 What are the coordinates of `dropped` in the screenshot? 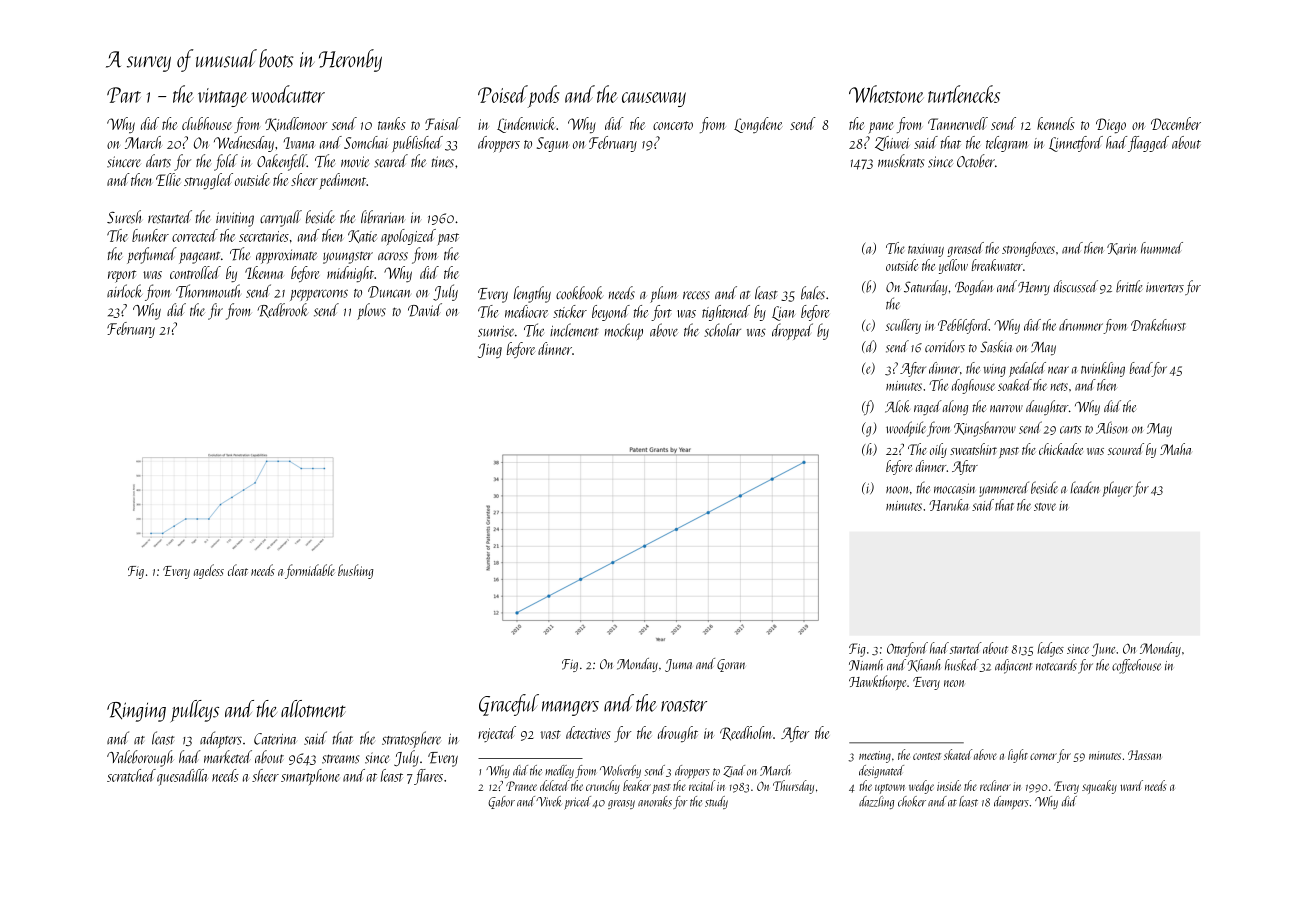 It's located at (792, 331).
